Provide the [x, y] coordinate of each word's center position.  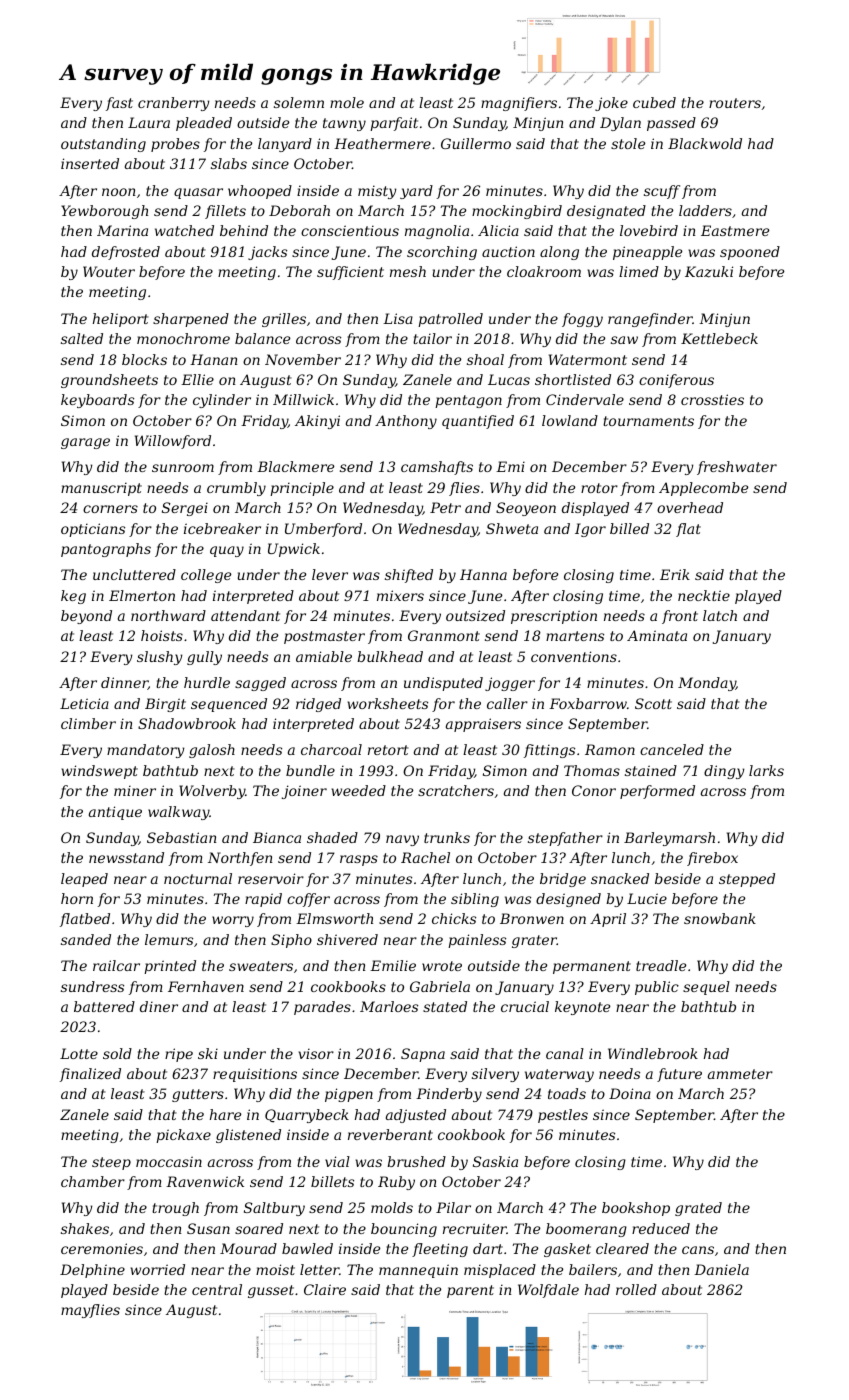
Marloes [389, 1006]
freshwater [737, 468]
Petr [445, 507]
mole [347, 102]
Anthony [406, 422]
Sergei [185, 509]
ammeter [740, 1074]
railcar [116, 965]
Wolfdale [548, 1291]
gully [204, 658]
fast [119, 104]
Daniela [721, 1269]
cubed [654, 102]
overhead [690, 507]
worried [158, 1269]
